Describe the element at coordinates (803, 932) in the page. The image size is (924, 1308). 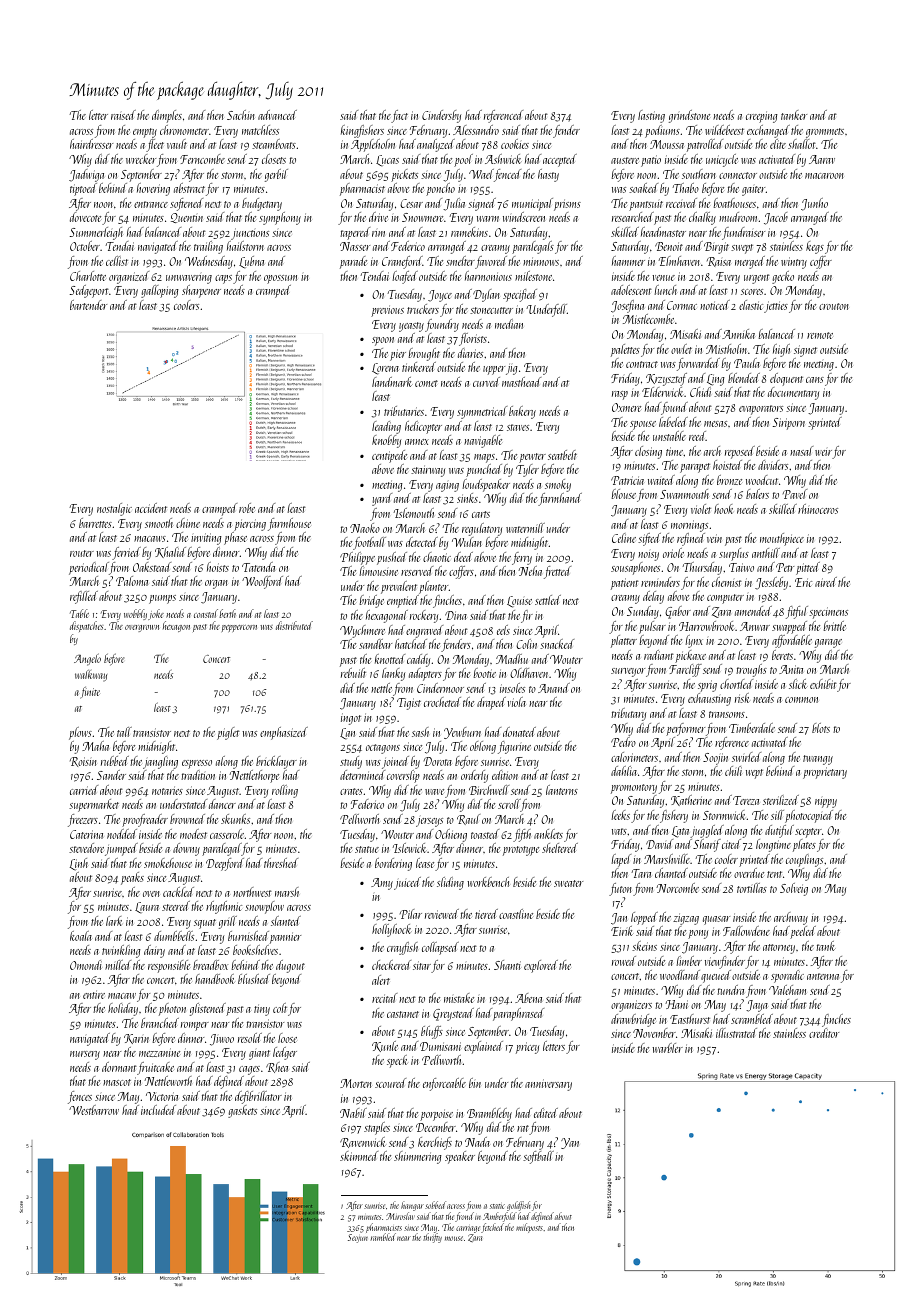
I see `peeled` at that location.
